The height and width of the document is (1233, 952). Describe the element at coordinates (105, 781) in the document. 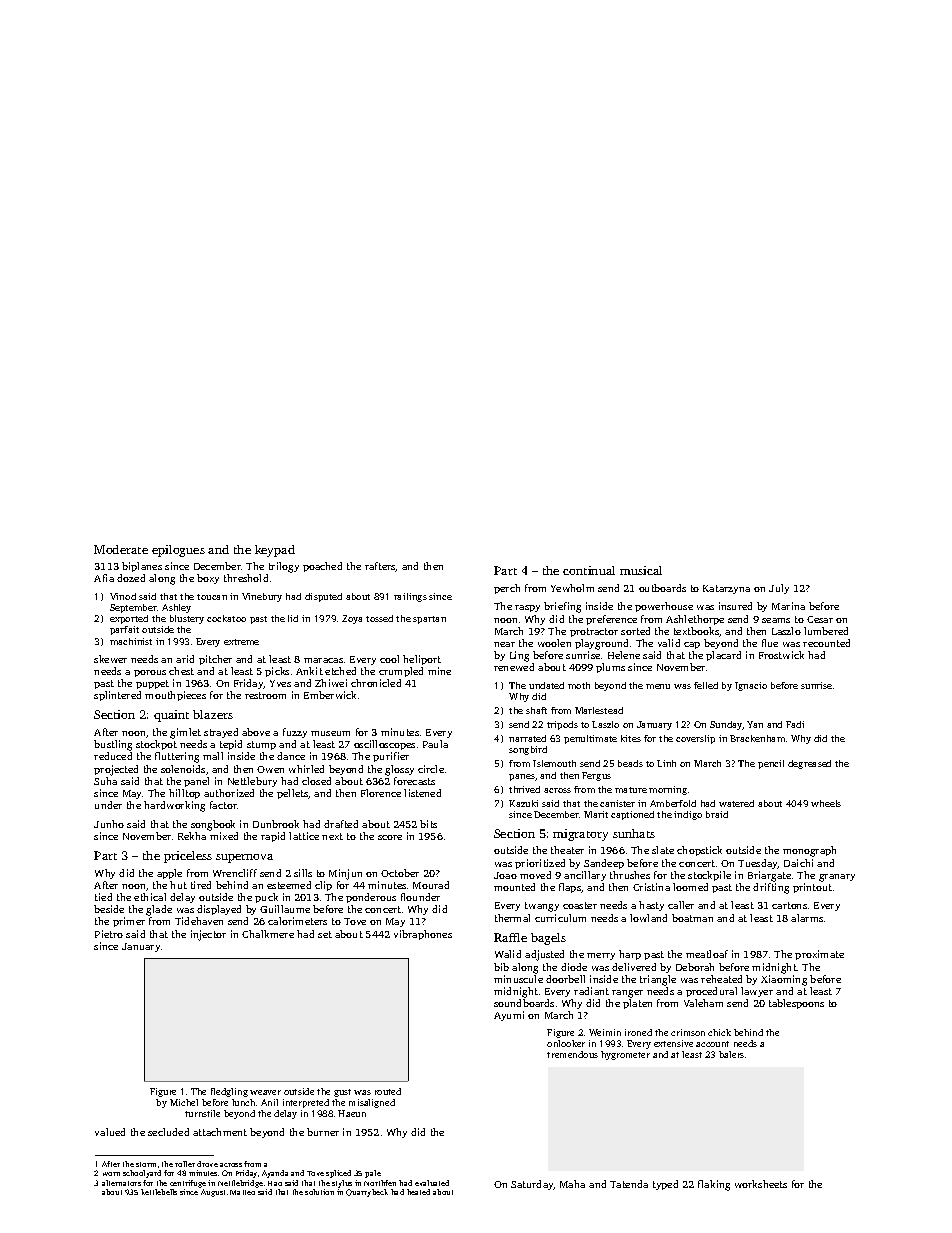

I see `Suha` at that location.
